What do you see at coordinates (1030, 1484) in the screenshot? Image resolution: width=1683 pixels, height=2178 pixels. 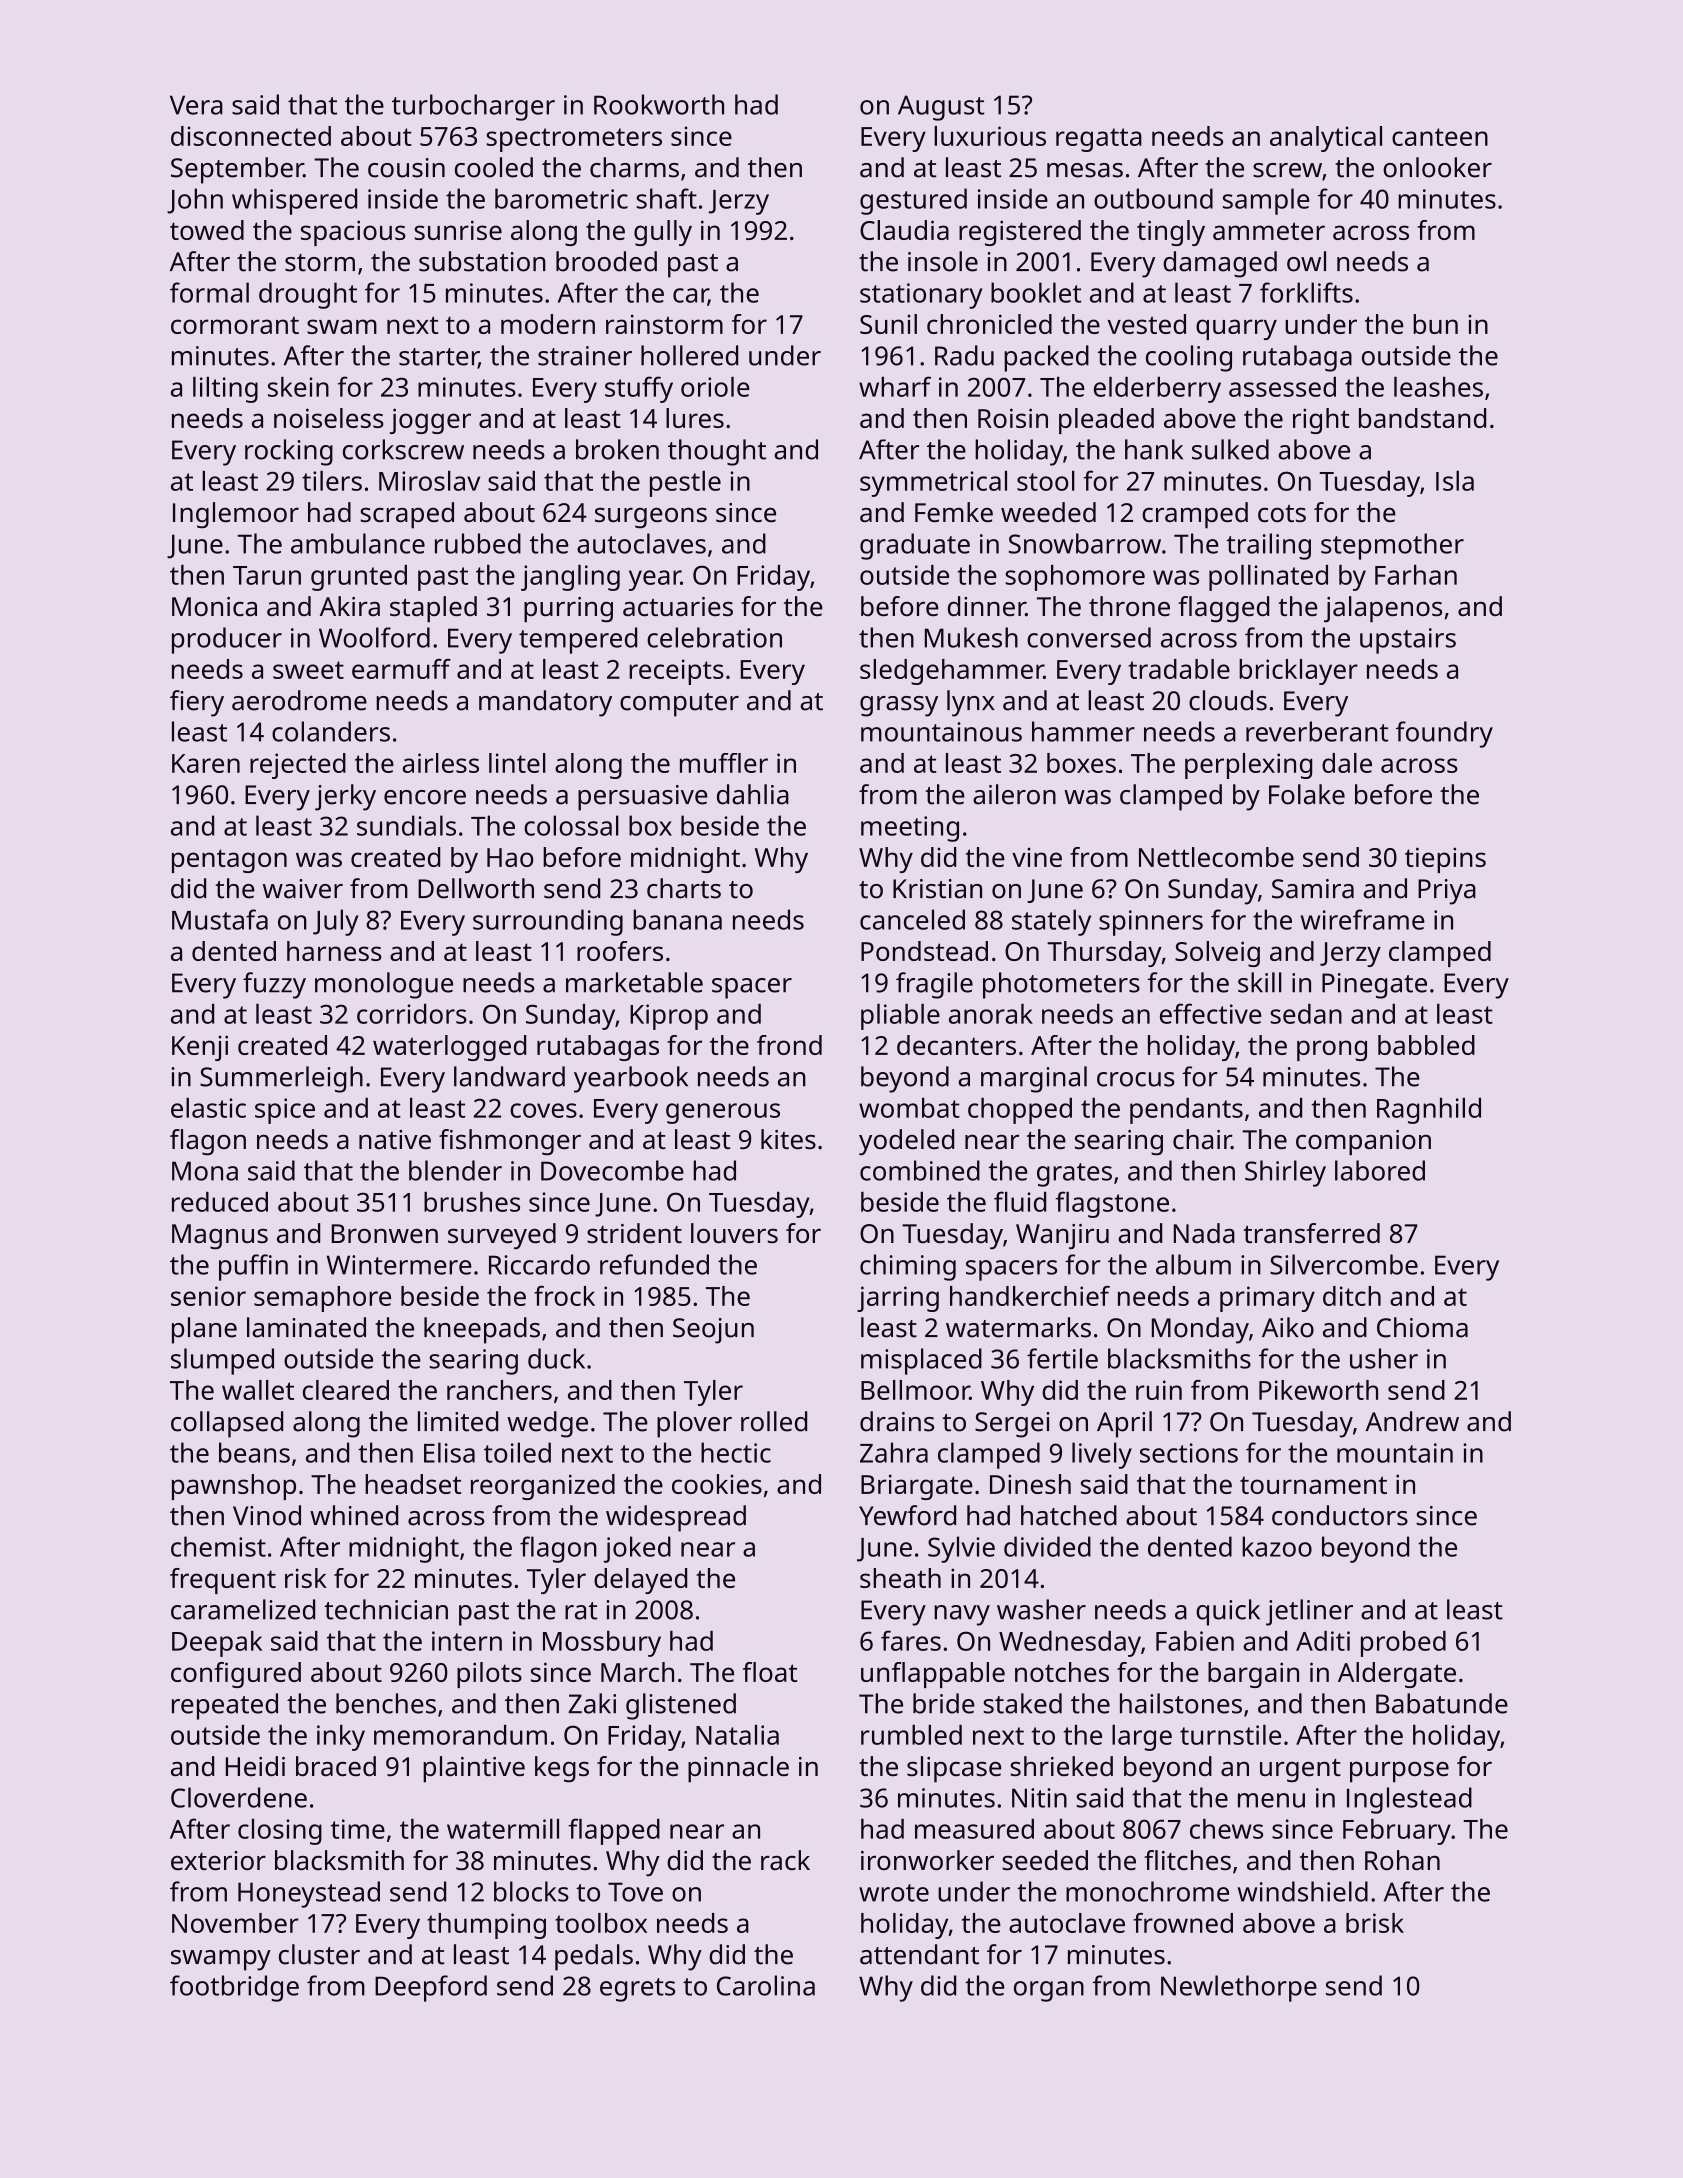 I see `Dinesh` at bounding box center [1030, 1484].
